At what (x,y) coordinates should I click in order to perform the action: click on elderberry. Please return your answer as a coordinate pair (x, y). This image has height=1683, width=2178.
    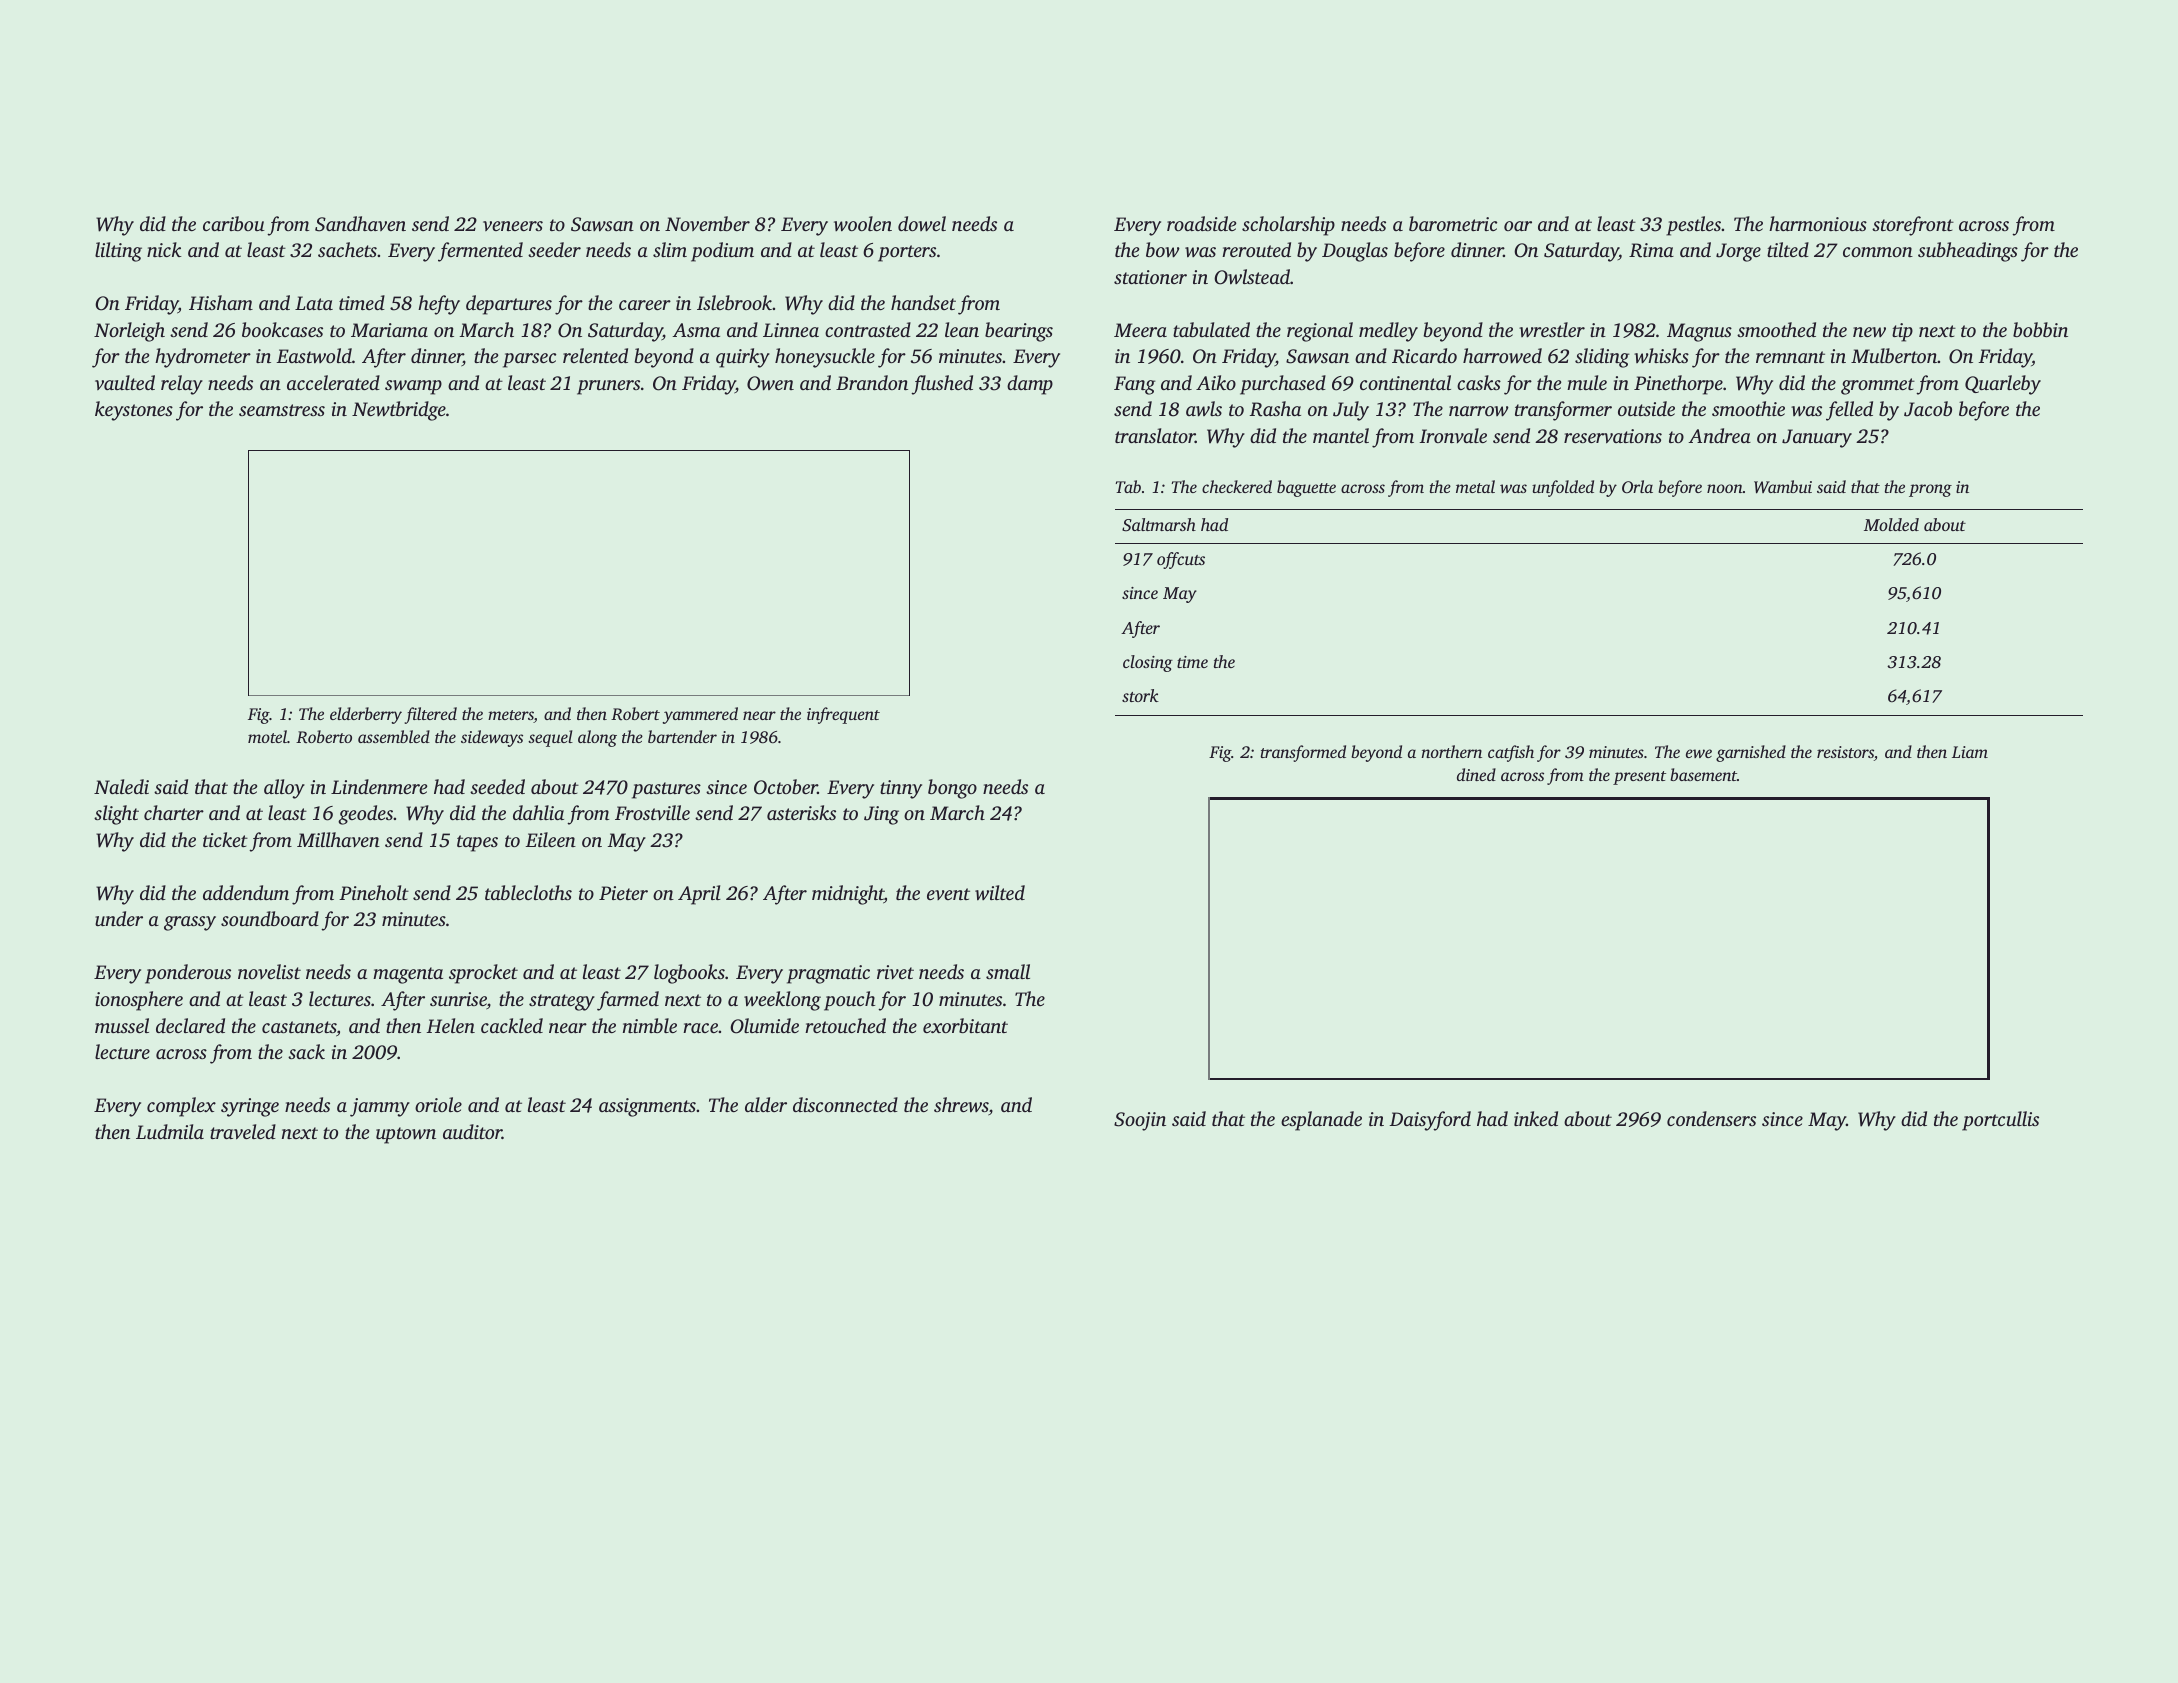
    Looking at the image, I should click on (366, 715).
